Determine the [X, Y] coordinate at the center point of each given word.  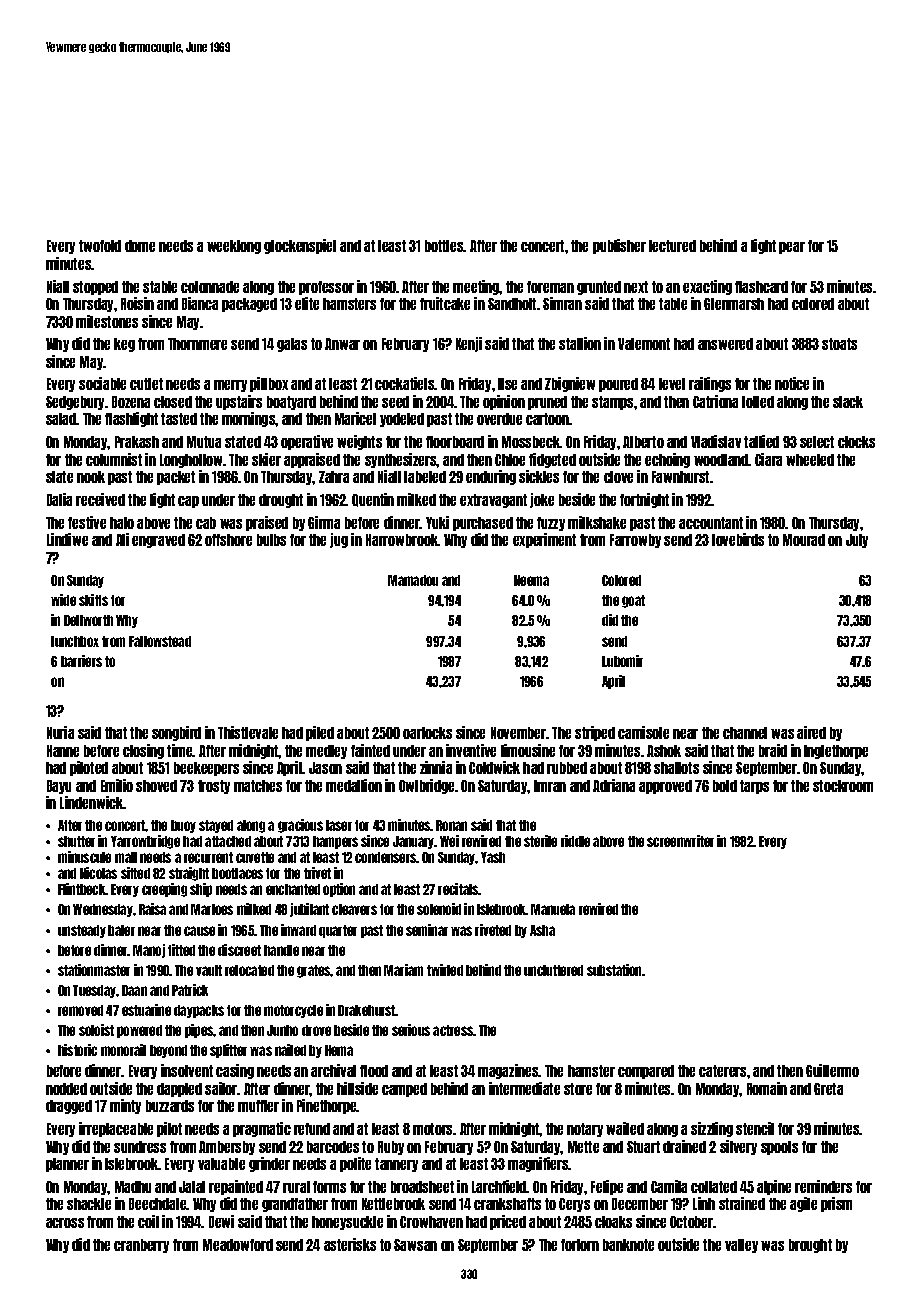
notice [792, 383]
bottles [444, 246]
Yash [493, 857]
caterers [722, 1071]
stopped [95, 288]
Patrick [190, 990]
